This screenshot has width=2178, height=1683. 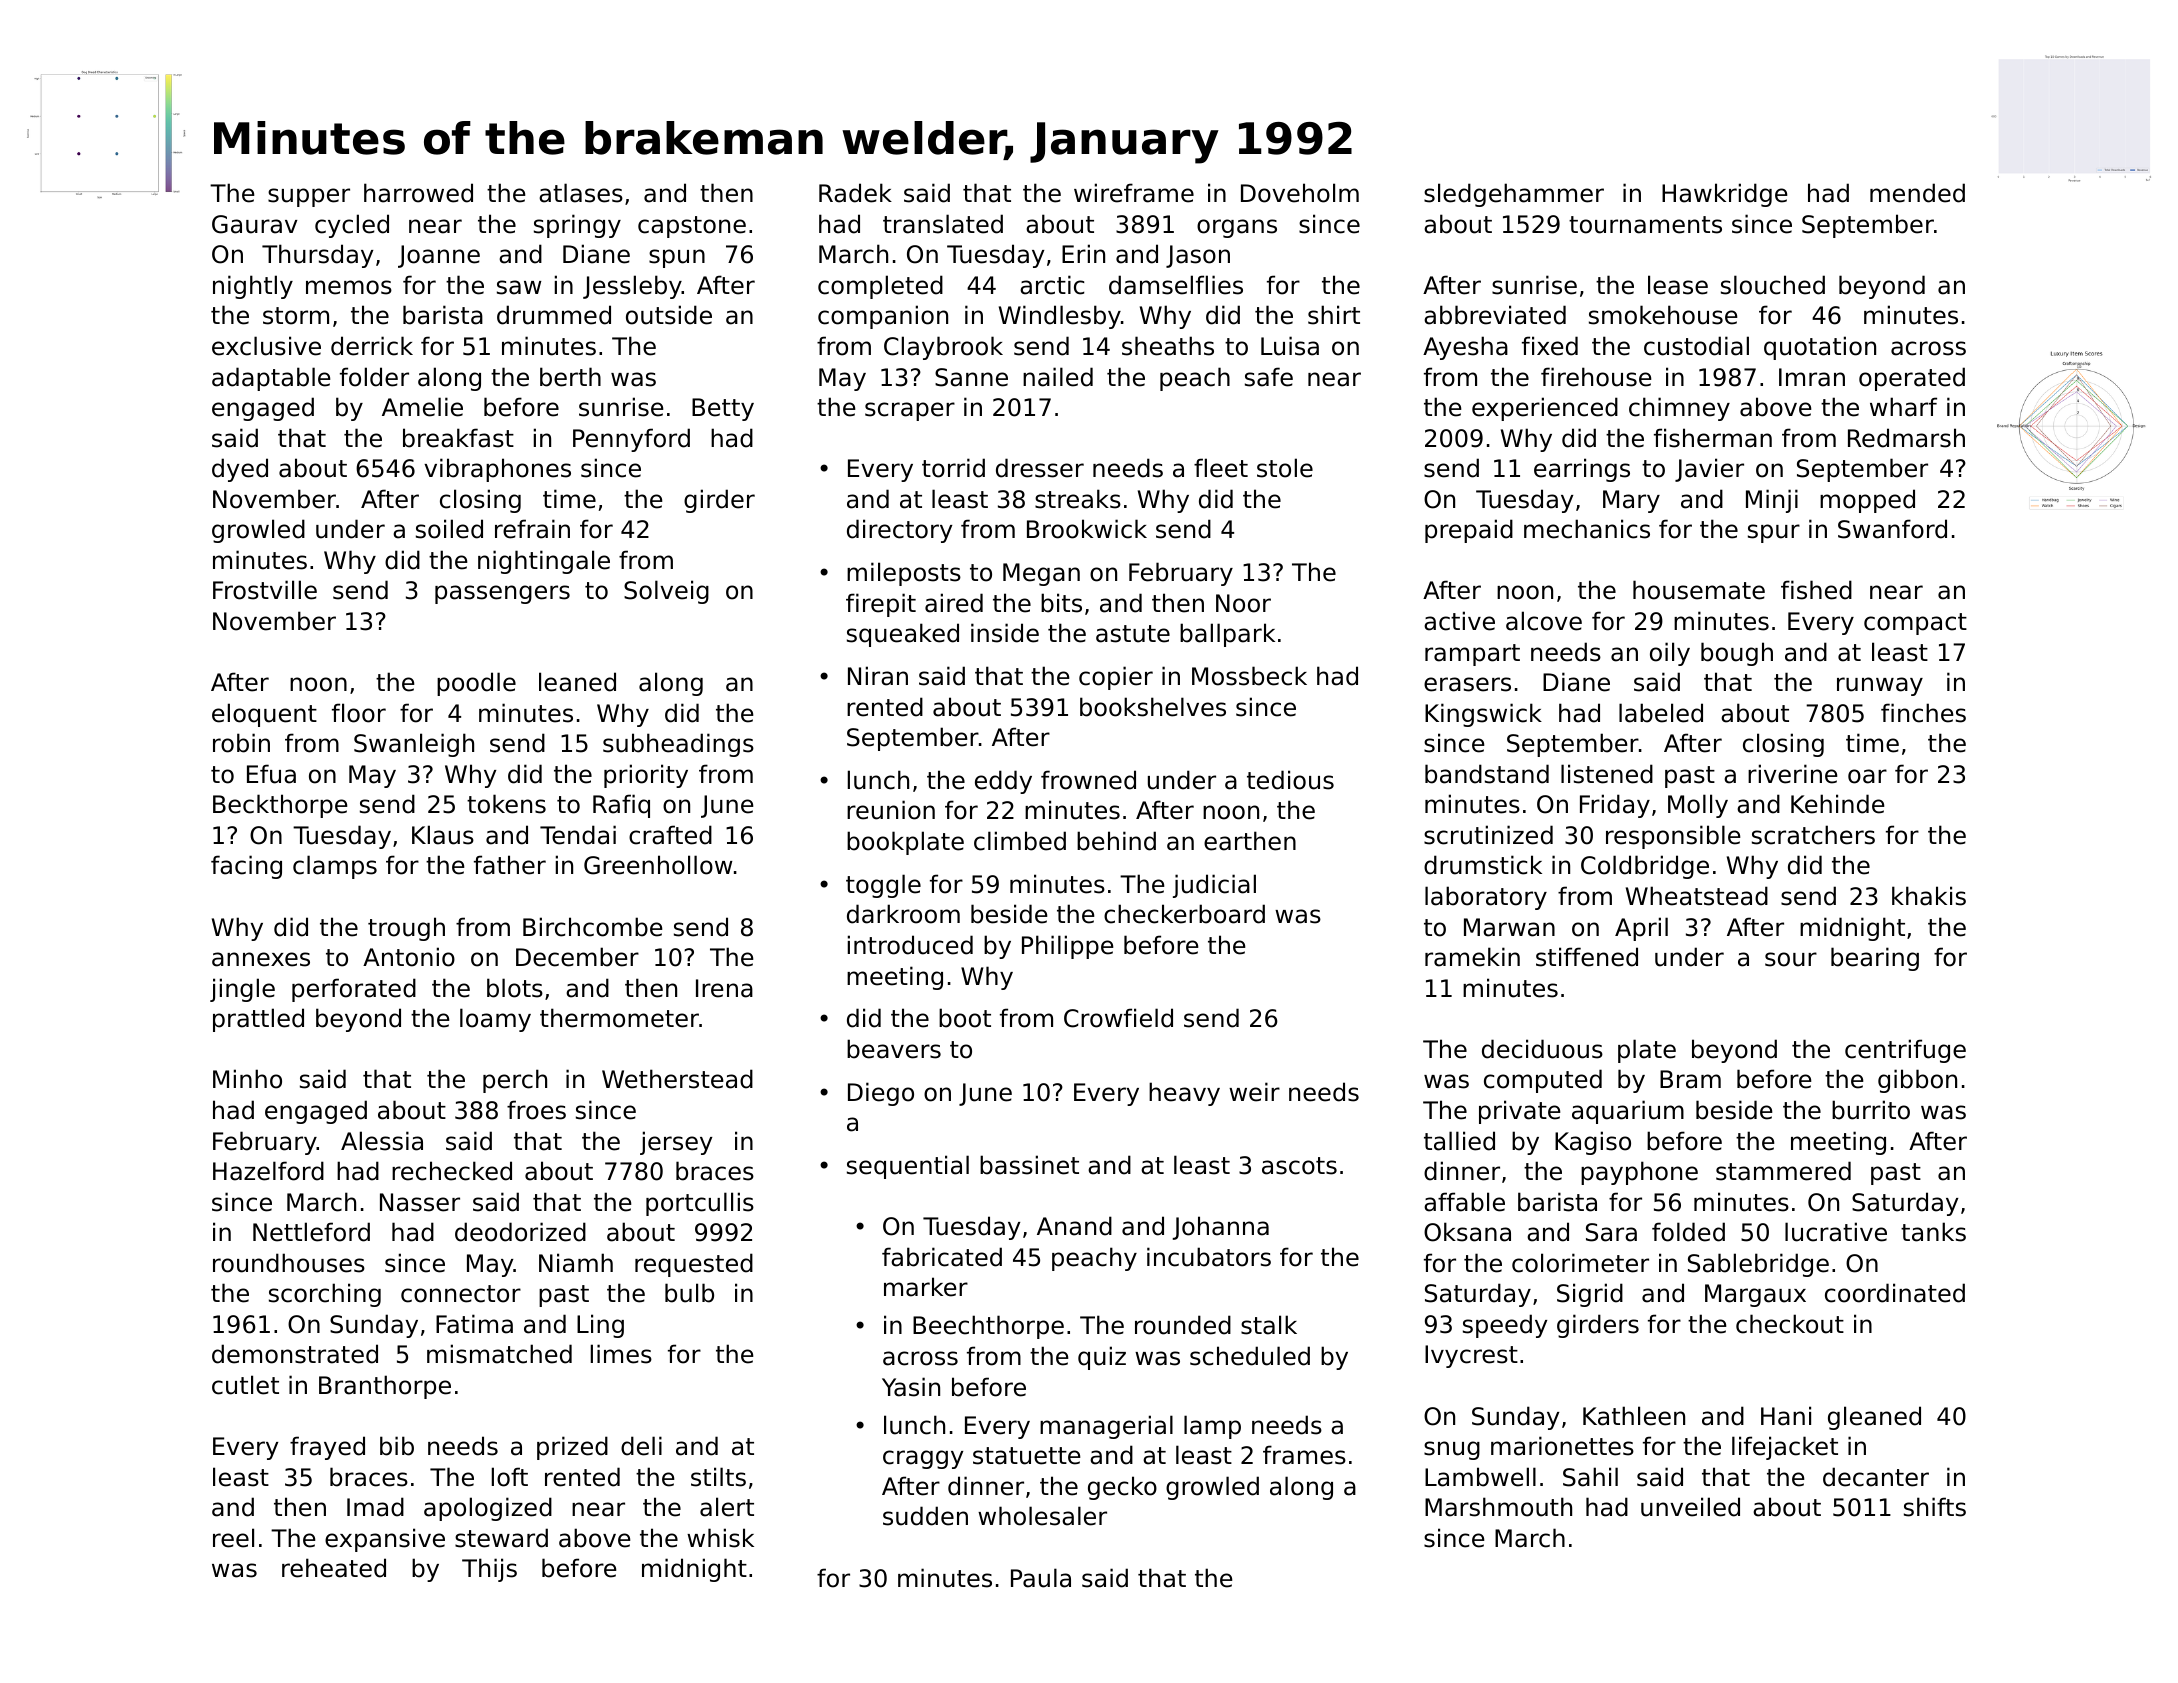 I want to click on tallied, so click(x=1459, y=1141).
